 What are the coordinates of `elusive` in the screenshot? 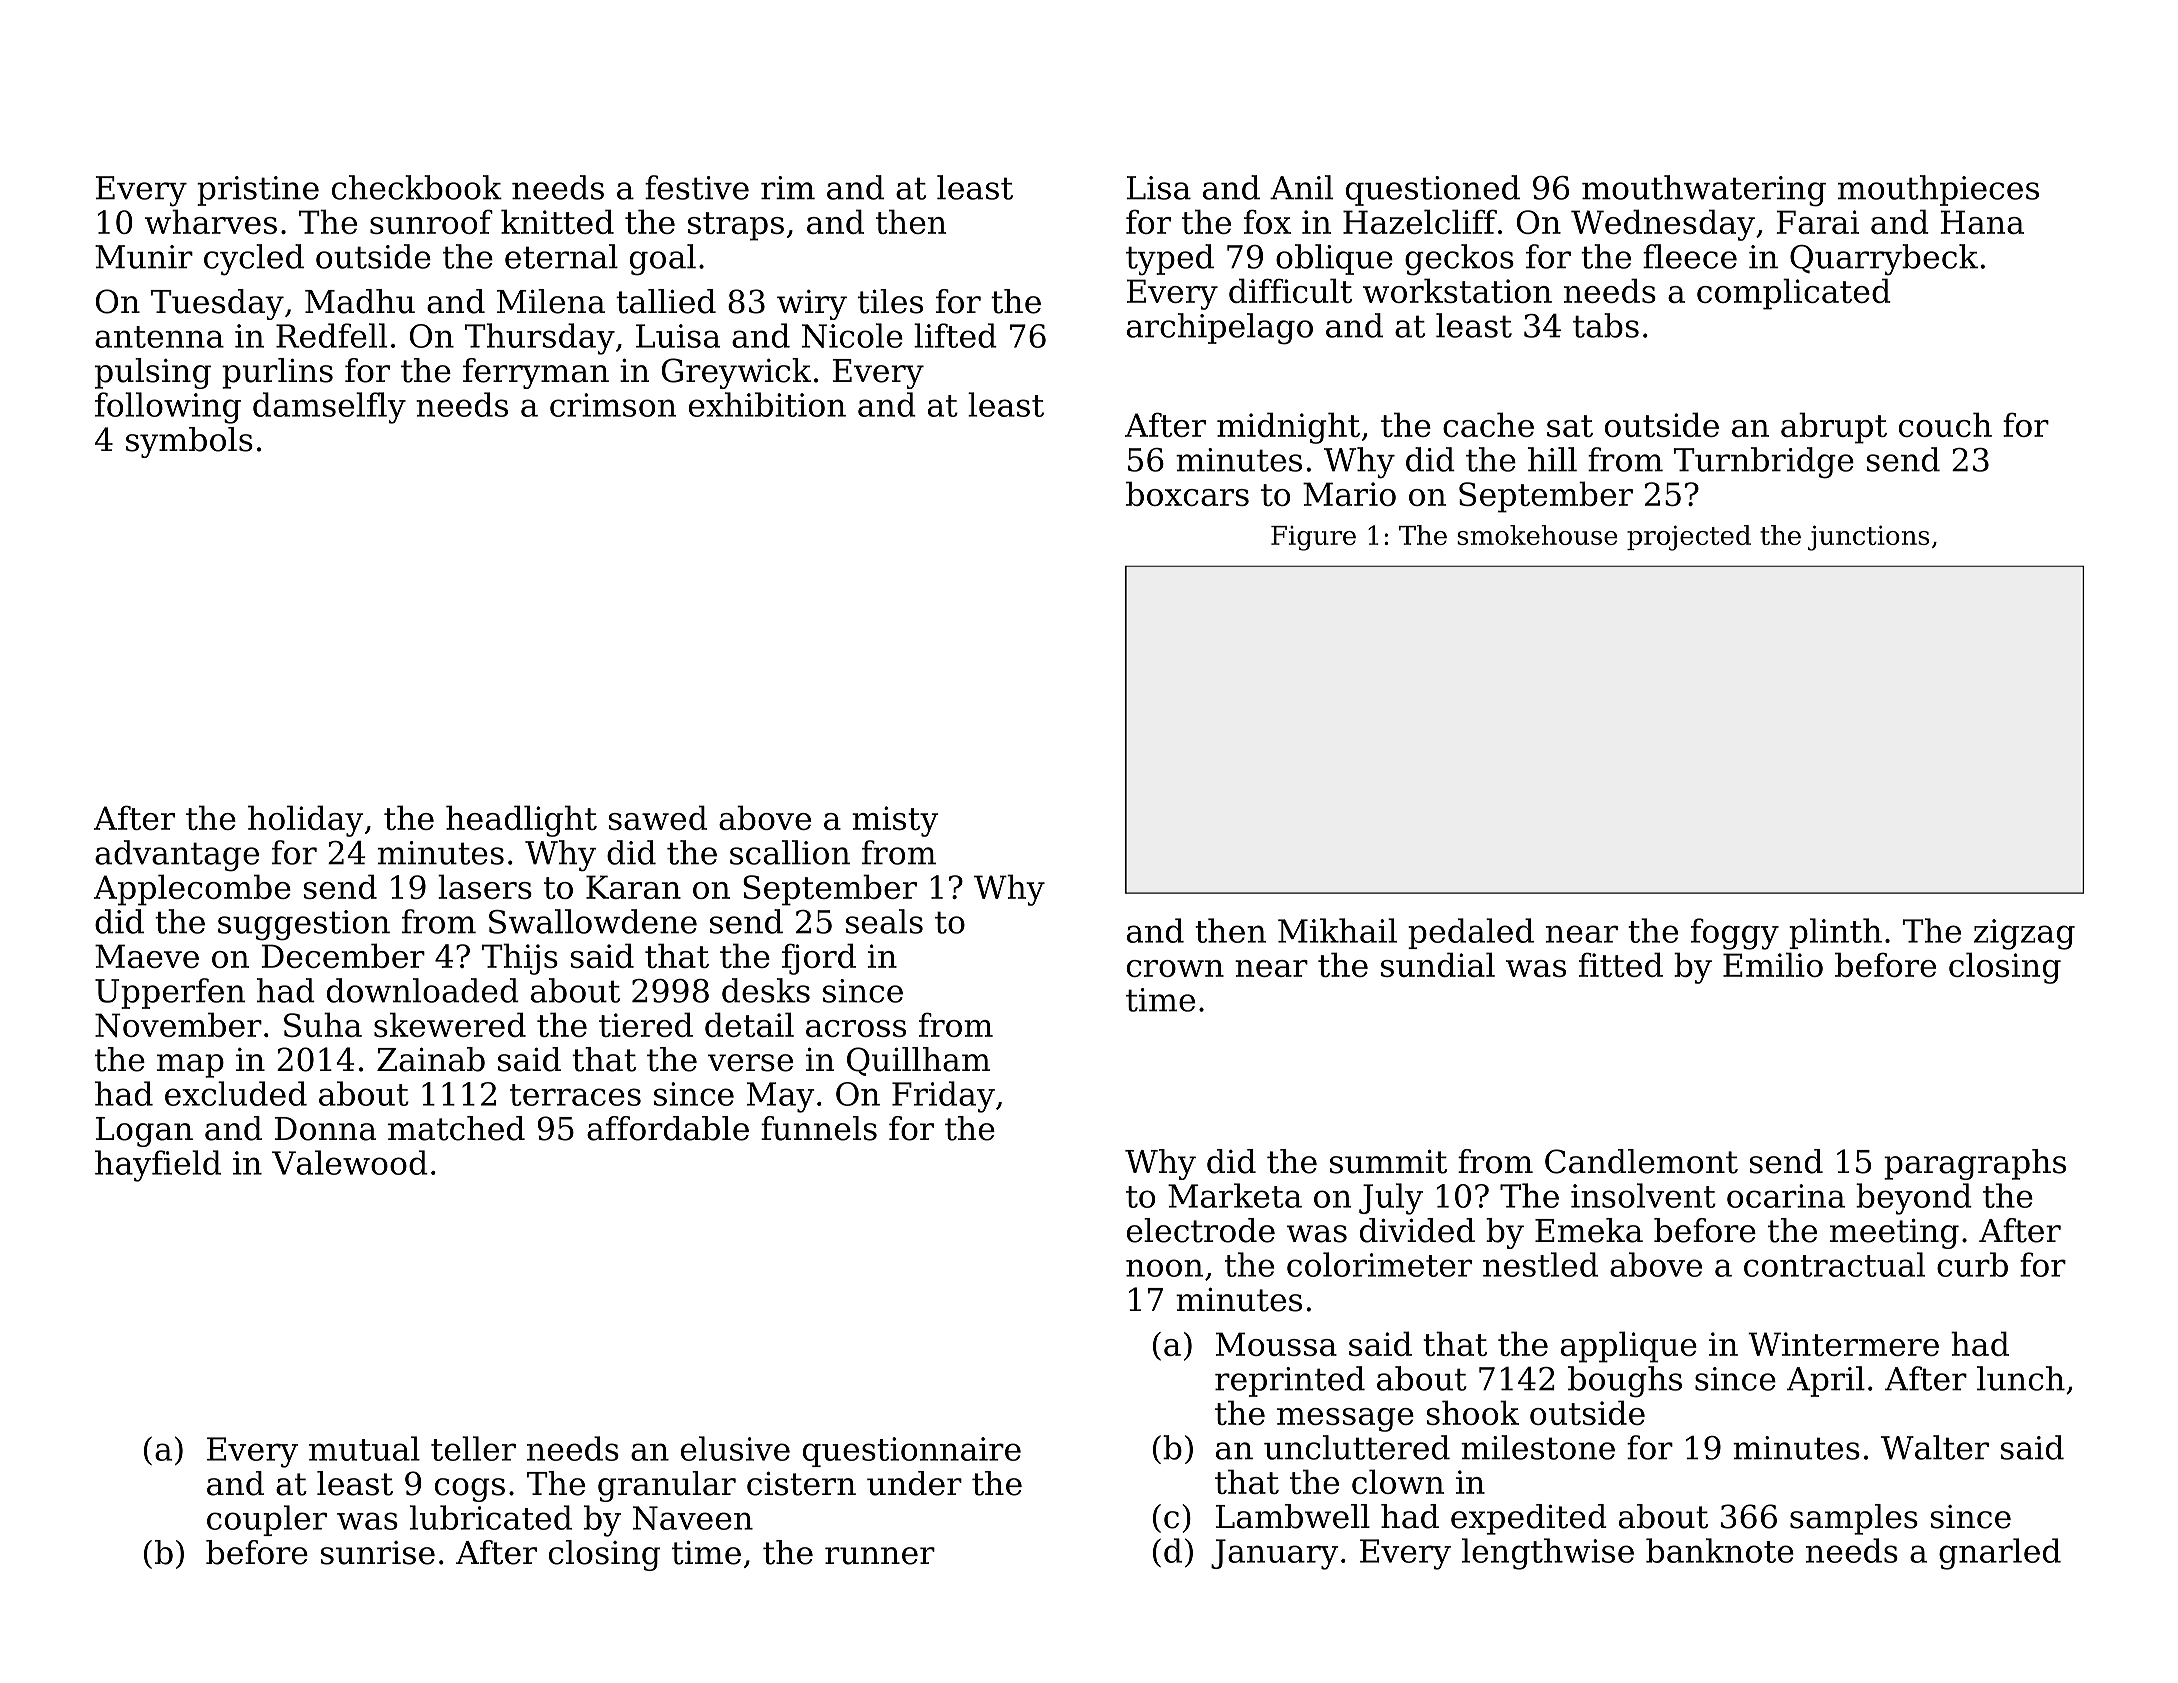 It's located at (735, 1448).
